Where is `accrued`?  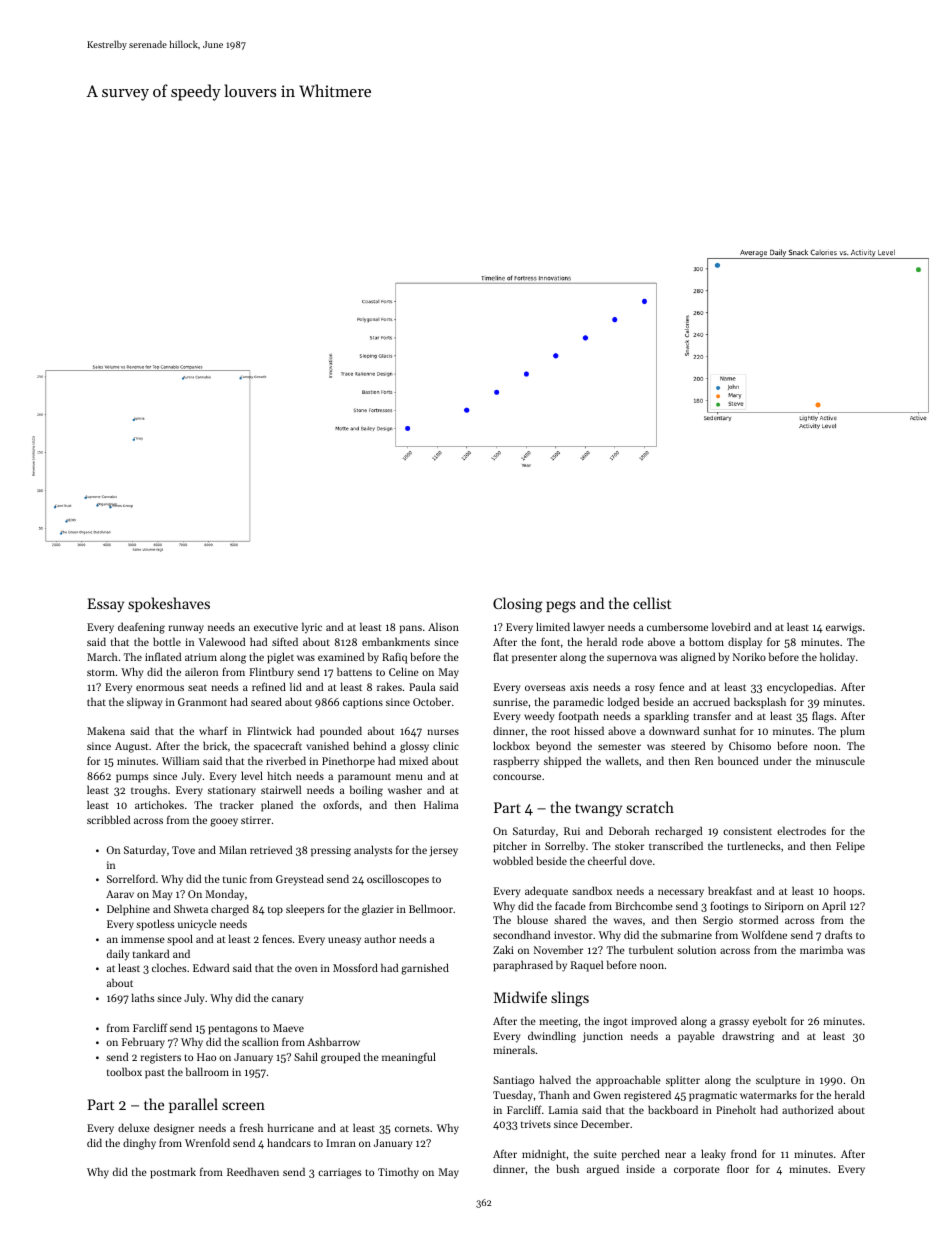 accrued is located at coordinates (711, 701).
